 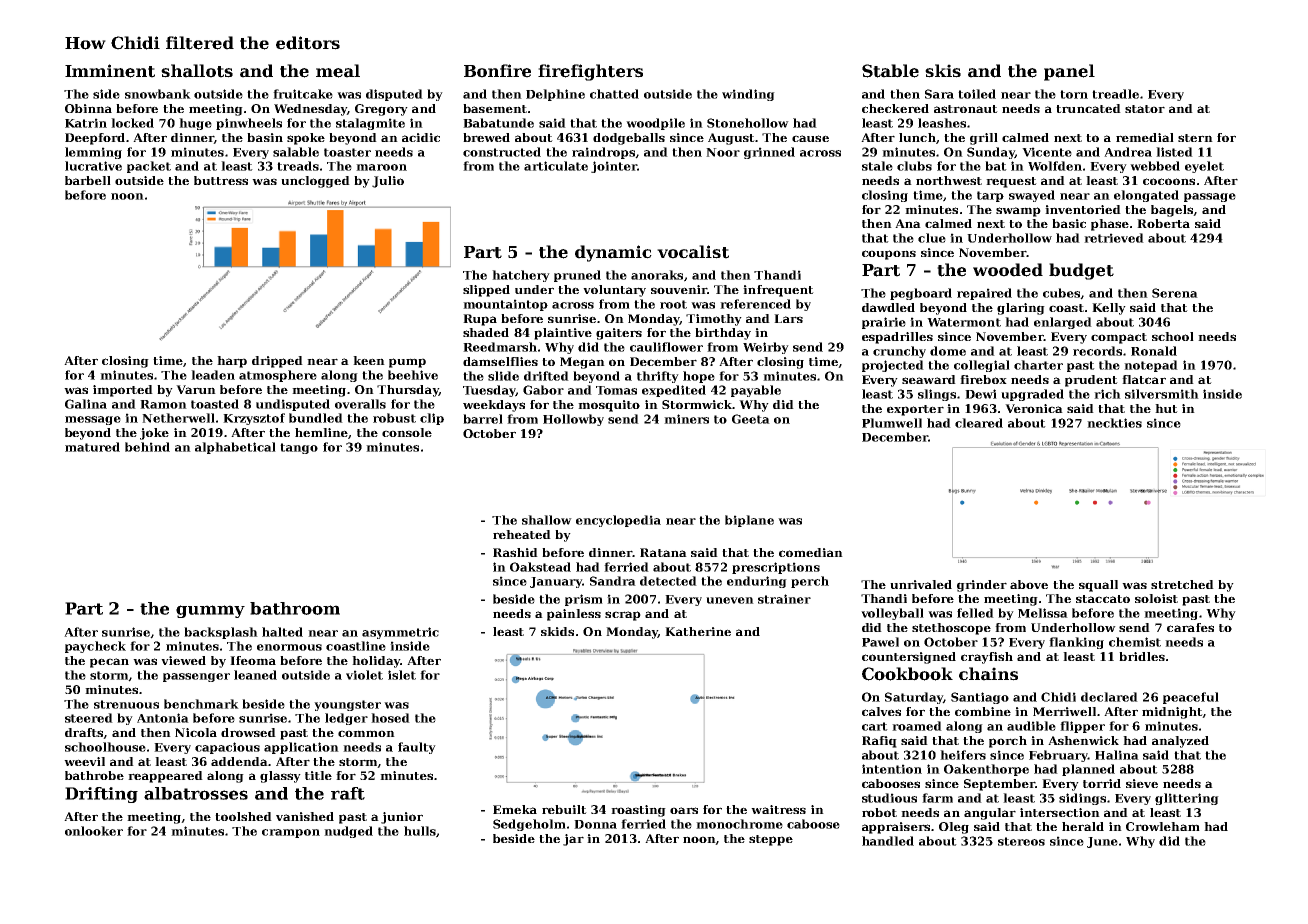 What do you see at coordinates (196, 732) in the document?
I see `Nicola` at bounding box center [196, 732].
